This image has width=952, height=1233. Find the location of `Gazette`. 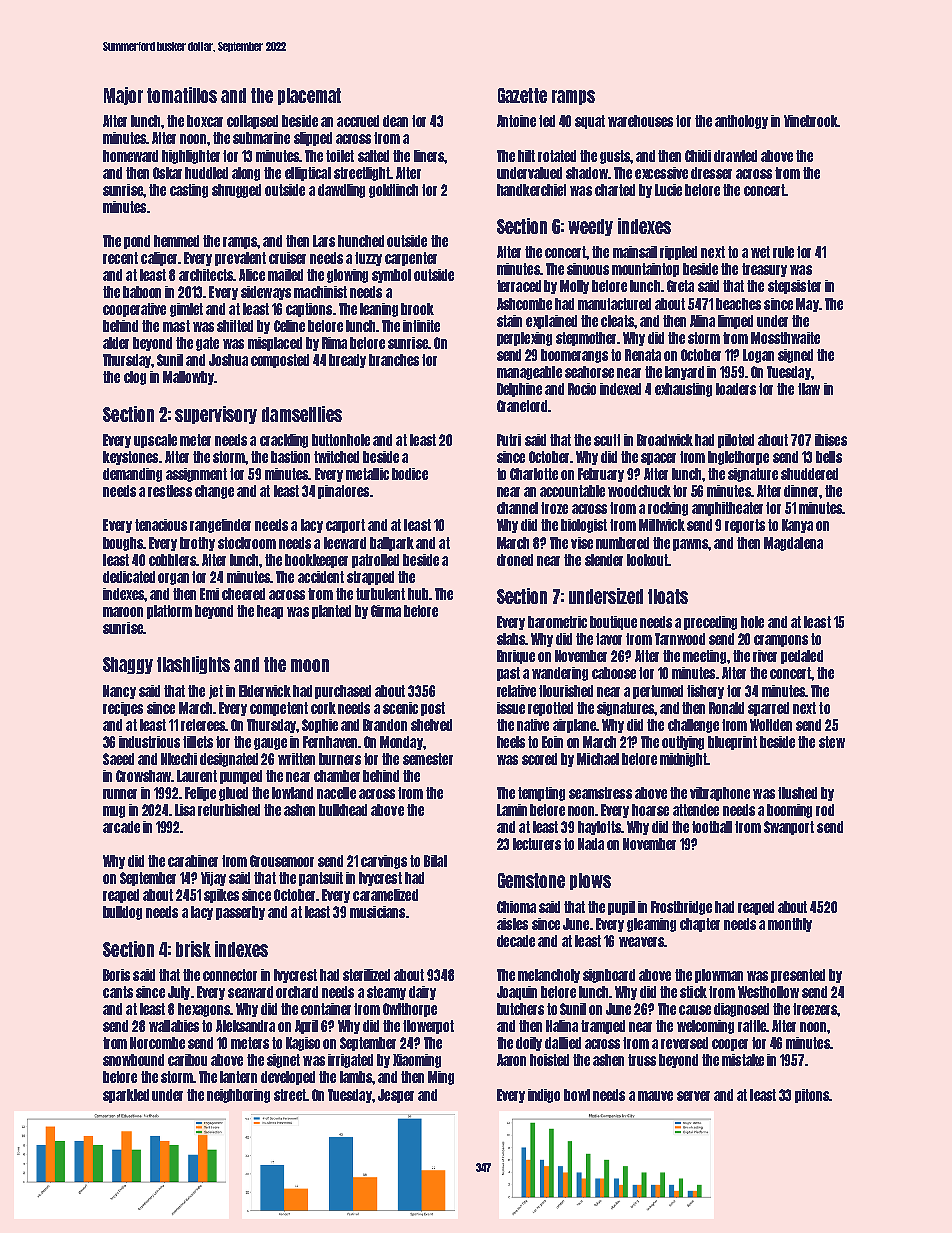

Gazette is located at coordinates (522, 95).
